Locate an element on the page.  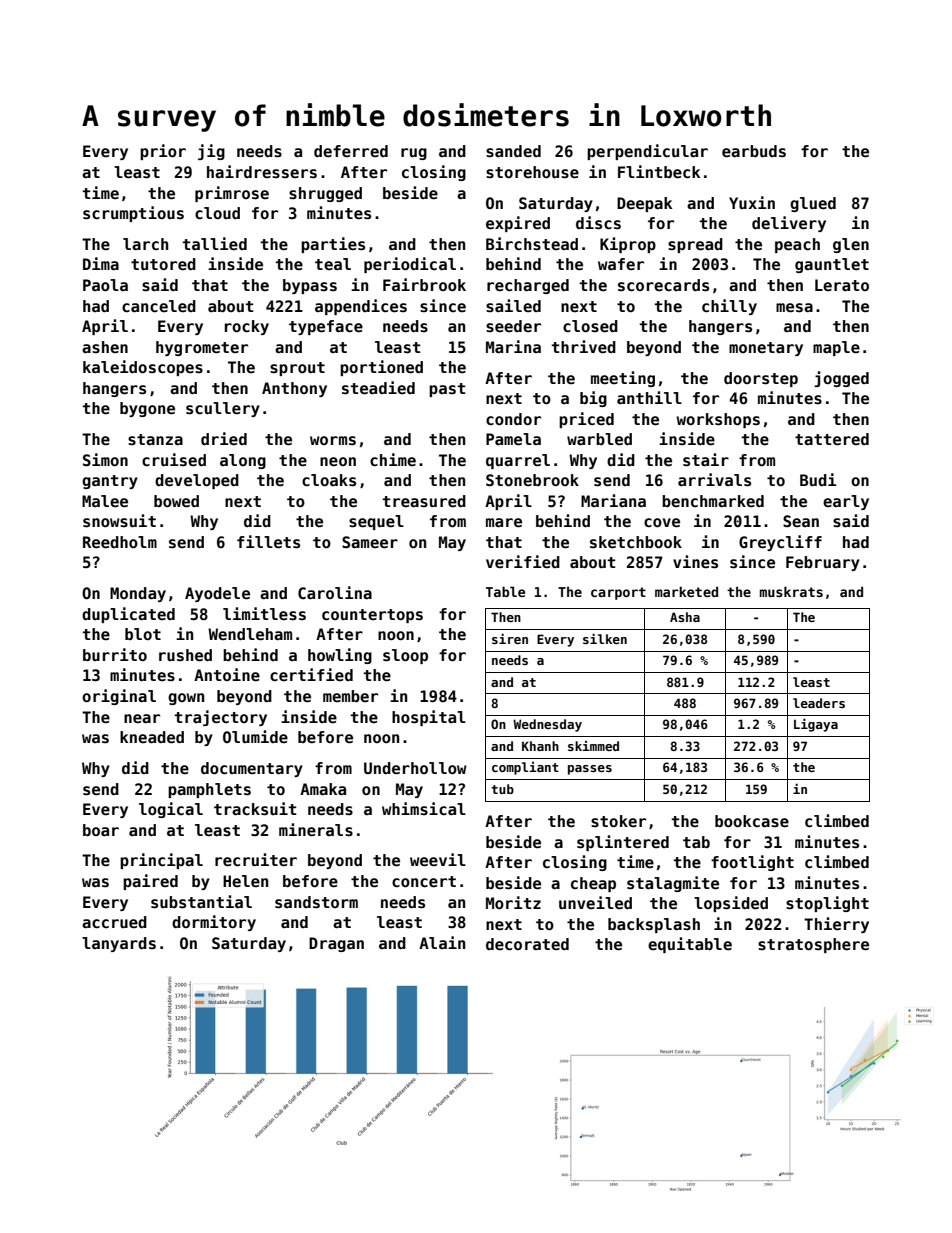
portioned is located at coordinates (381, 368).
